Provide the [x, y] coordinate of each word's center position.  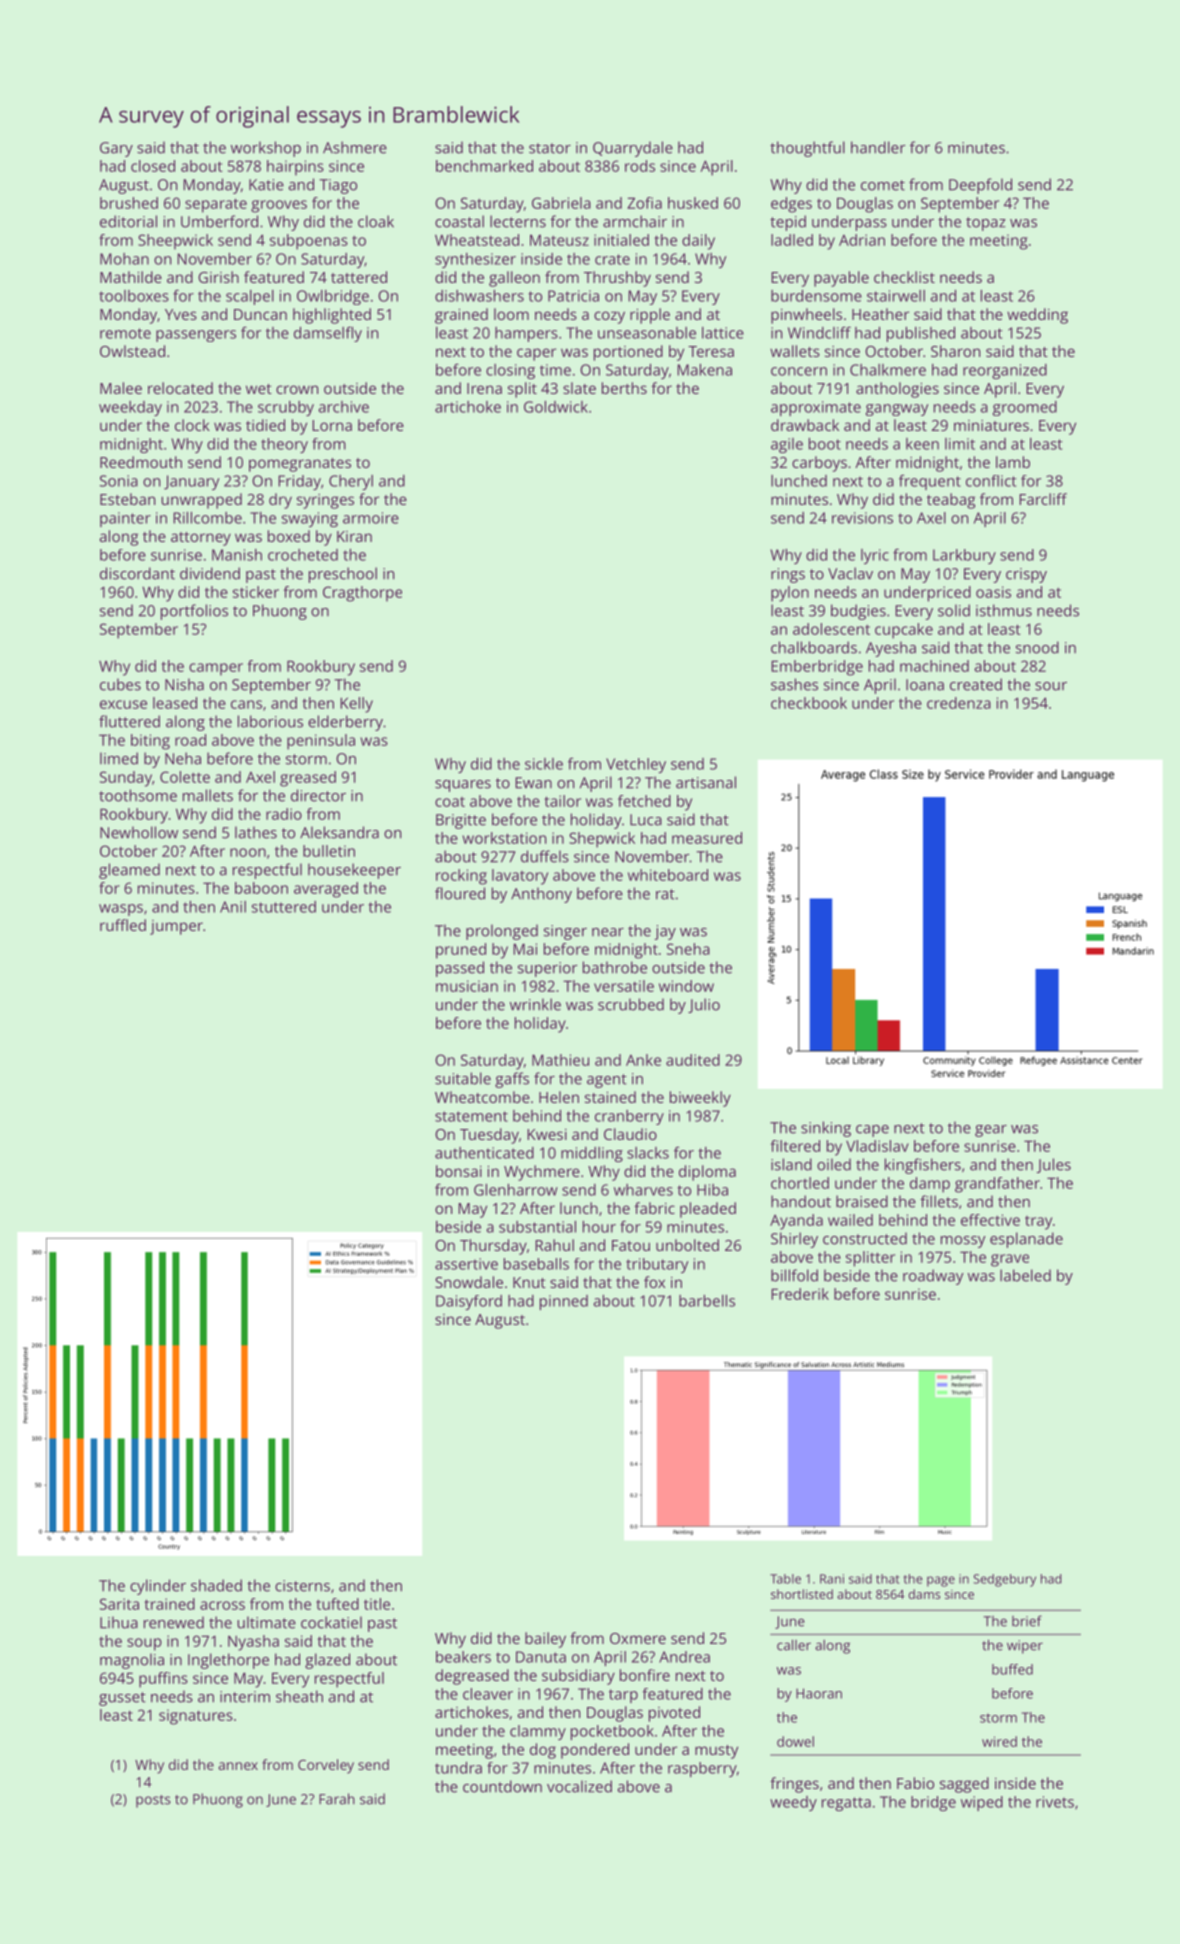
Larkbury [964, 556]
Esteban [127, 499]
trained [170, 1604]
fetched [644, 801]
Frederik [800, 1294]
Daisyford [469, 1302]
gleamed [129, 871]
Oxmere [638, 1638]
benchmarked [484, 166]
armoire [371, 518]
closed [153, 166]
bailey [545, 1640]
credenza [959, 703]
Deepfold [980, 186]
